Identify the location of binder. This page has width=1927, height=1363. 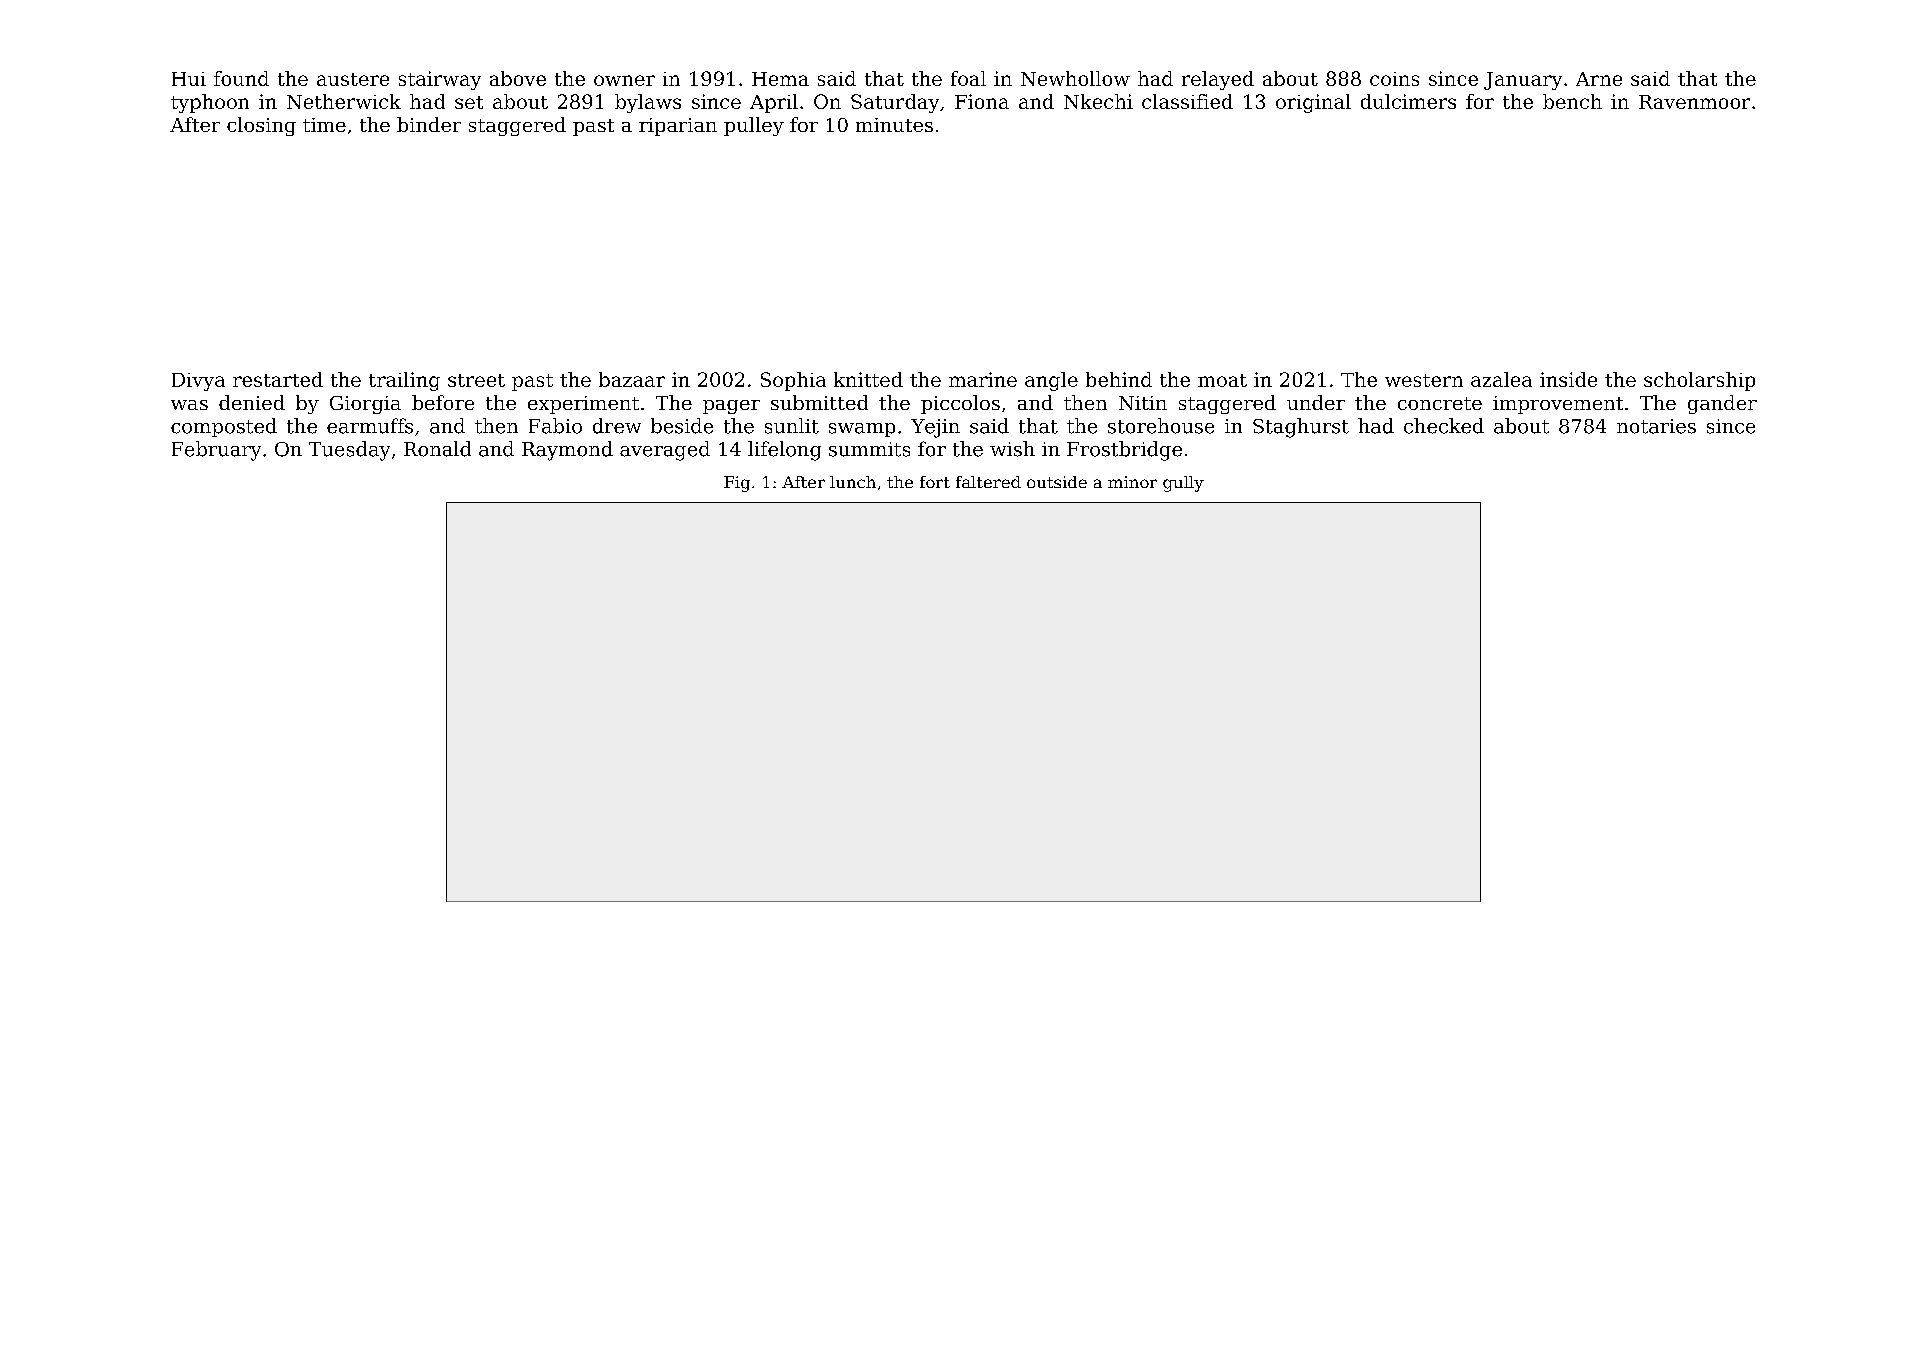
(429, 124).
